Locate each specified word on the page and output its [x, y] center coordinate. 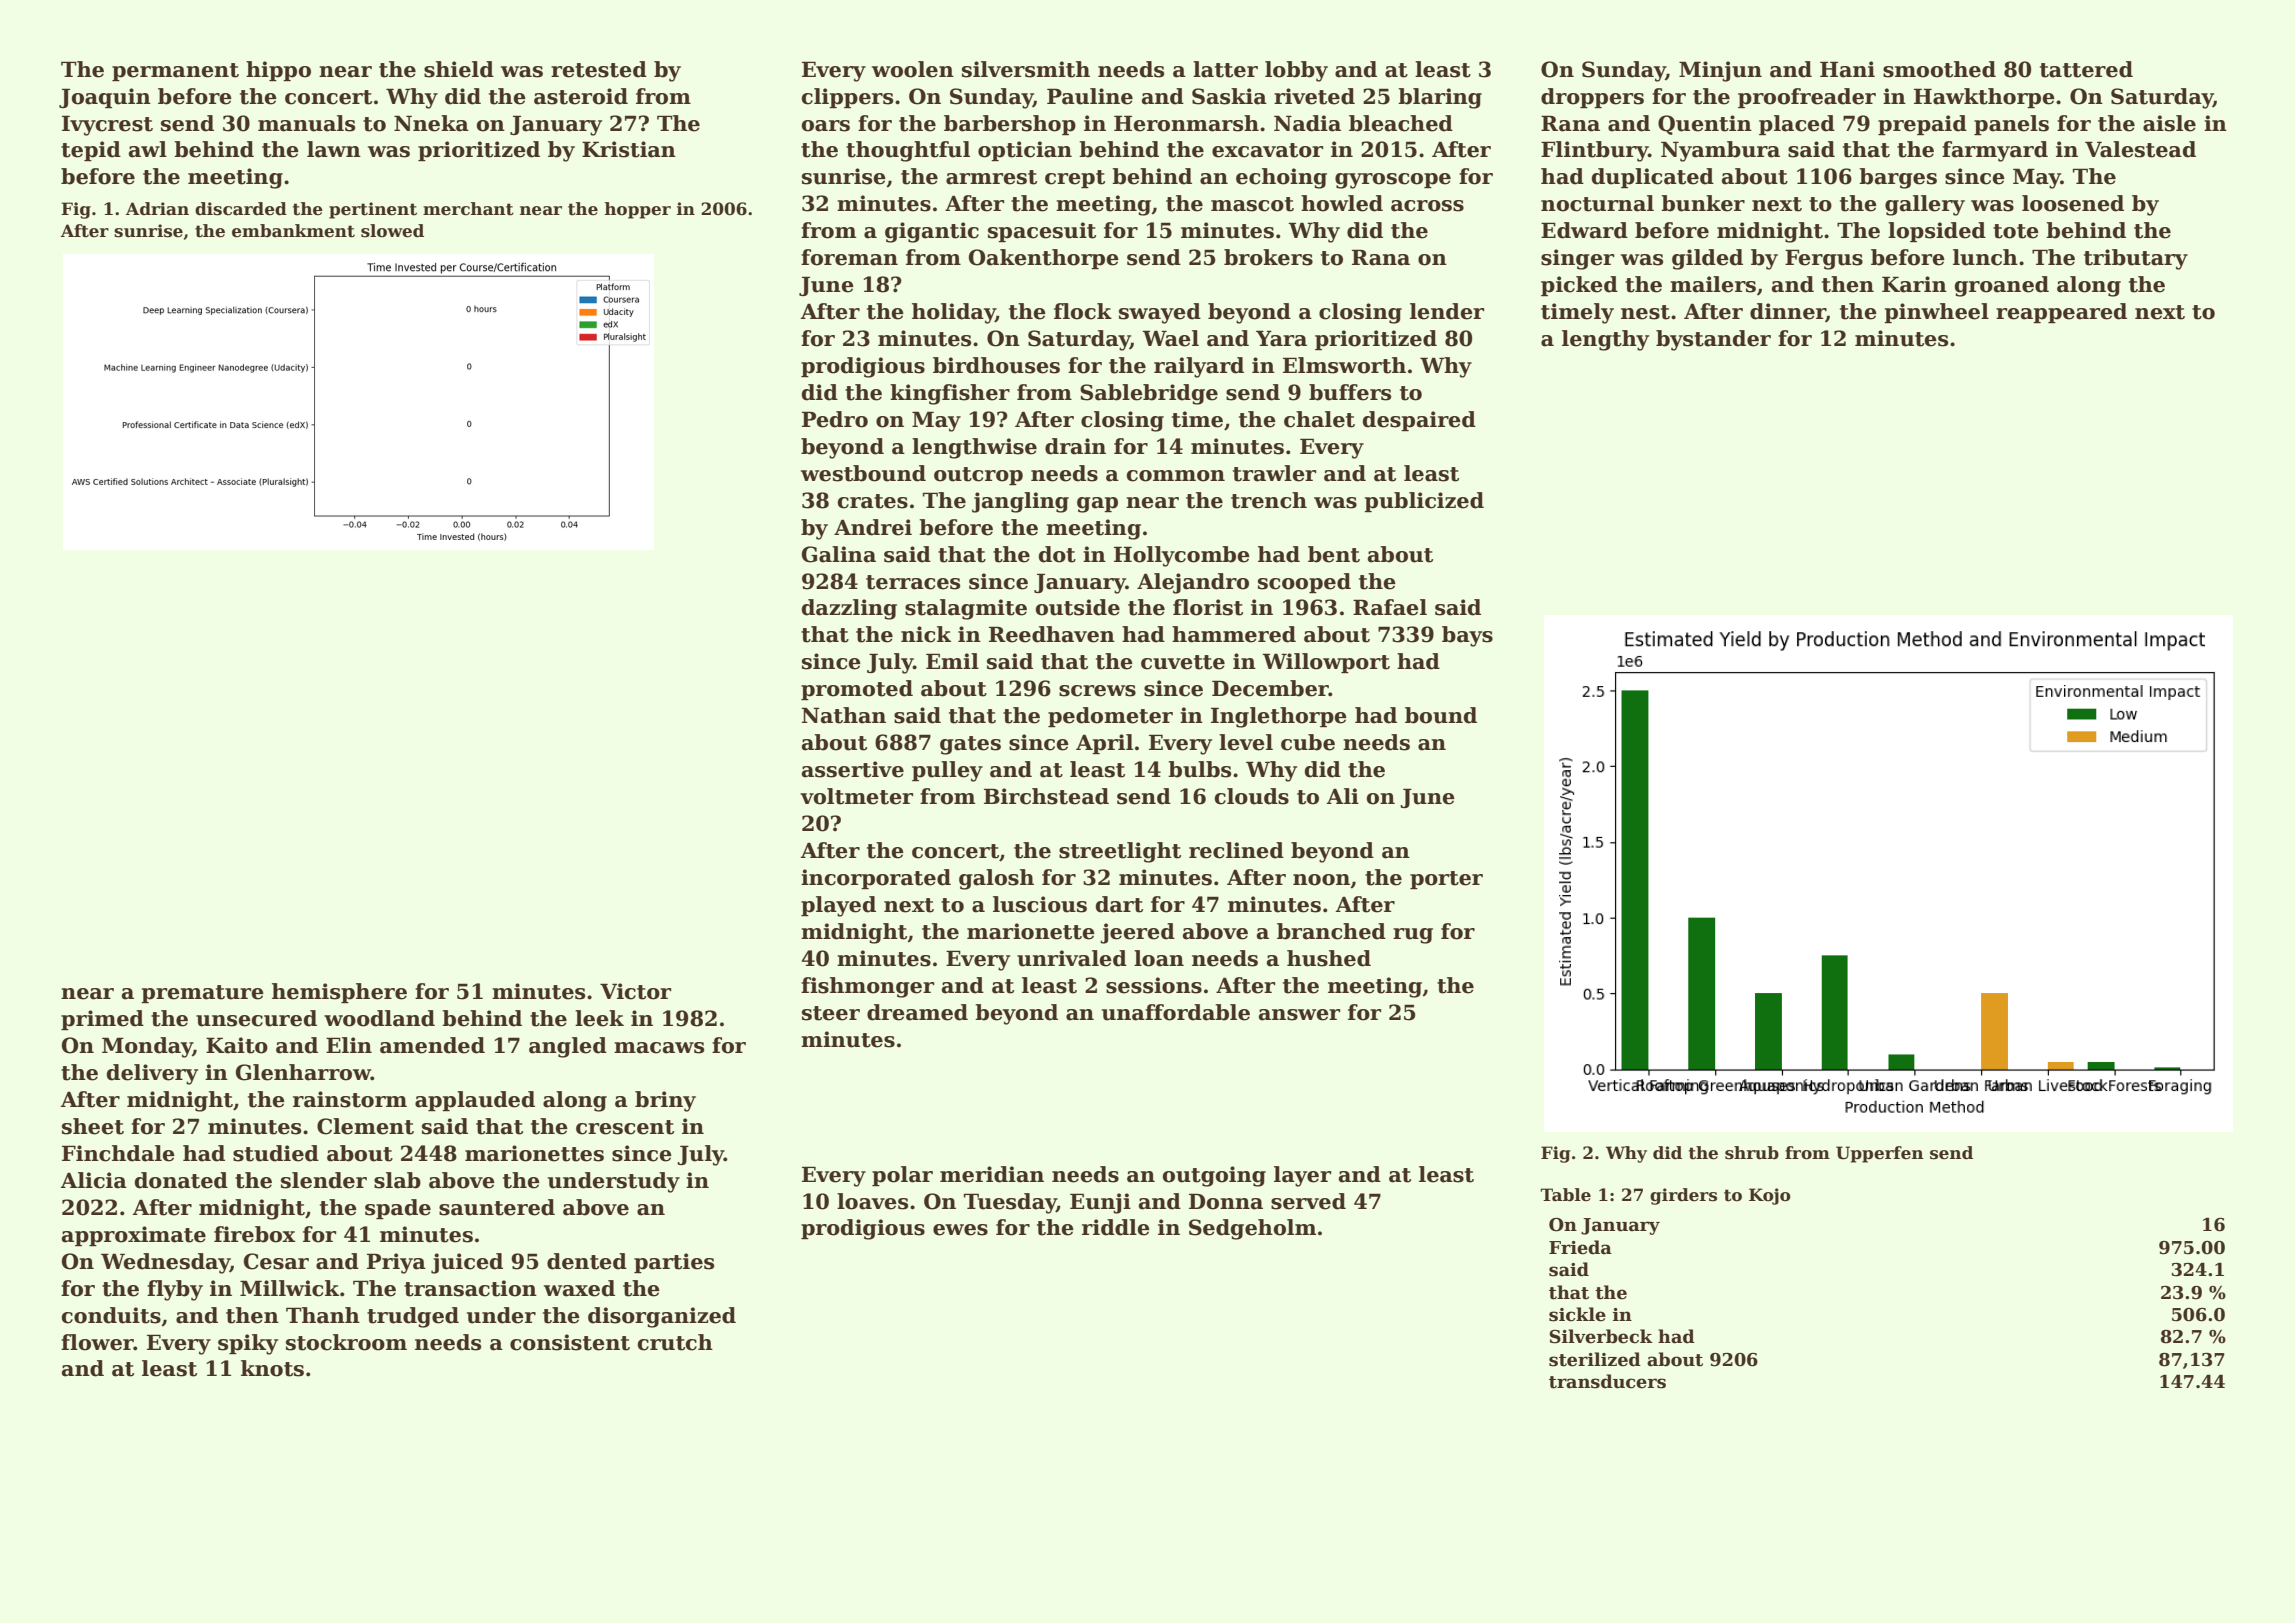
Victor [635, 991]
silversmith [1026, 69]
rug [1413, 936]
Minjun [1720, 71]
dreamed [917, 1012]
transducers [1607, 1381]
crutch [675, 1342]
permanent [175, 72]
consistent [570, 1342]
